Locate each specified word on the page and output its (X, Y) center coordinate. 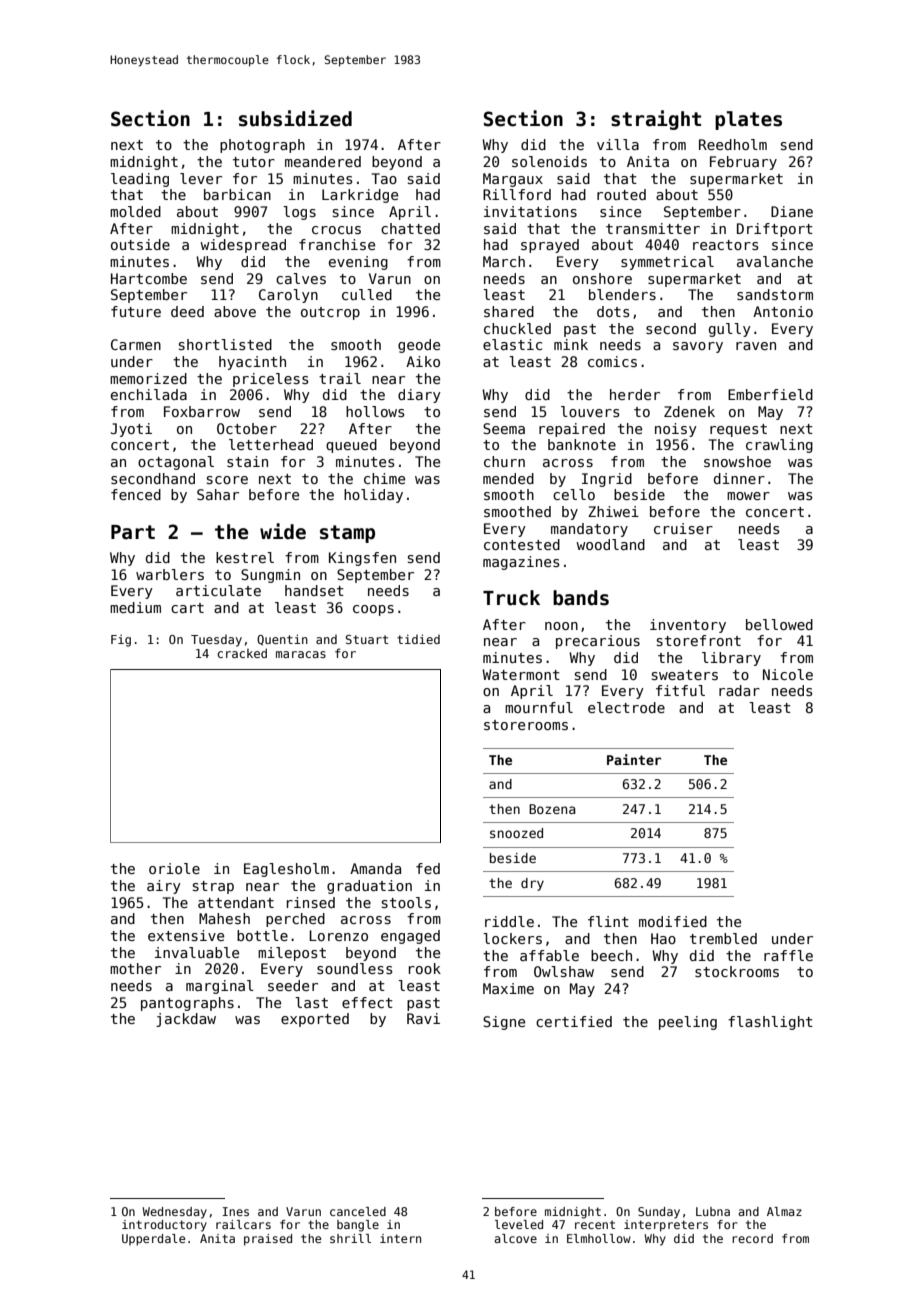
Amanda (375, 868)
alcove (515, 1238)
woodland (610, 544)
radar (739, 690)
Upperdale (153, 1240)
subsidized (295, 118)
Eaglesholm (286, 870)
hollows (375, 411)
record (752, 1238)
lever (201, 178)
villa (618, 144)
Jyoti (131, 430)
